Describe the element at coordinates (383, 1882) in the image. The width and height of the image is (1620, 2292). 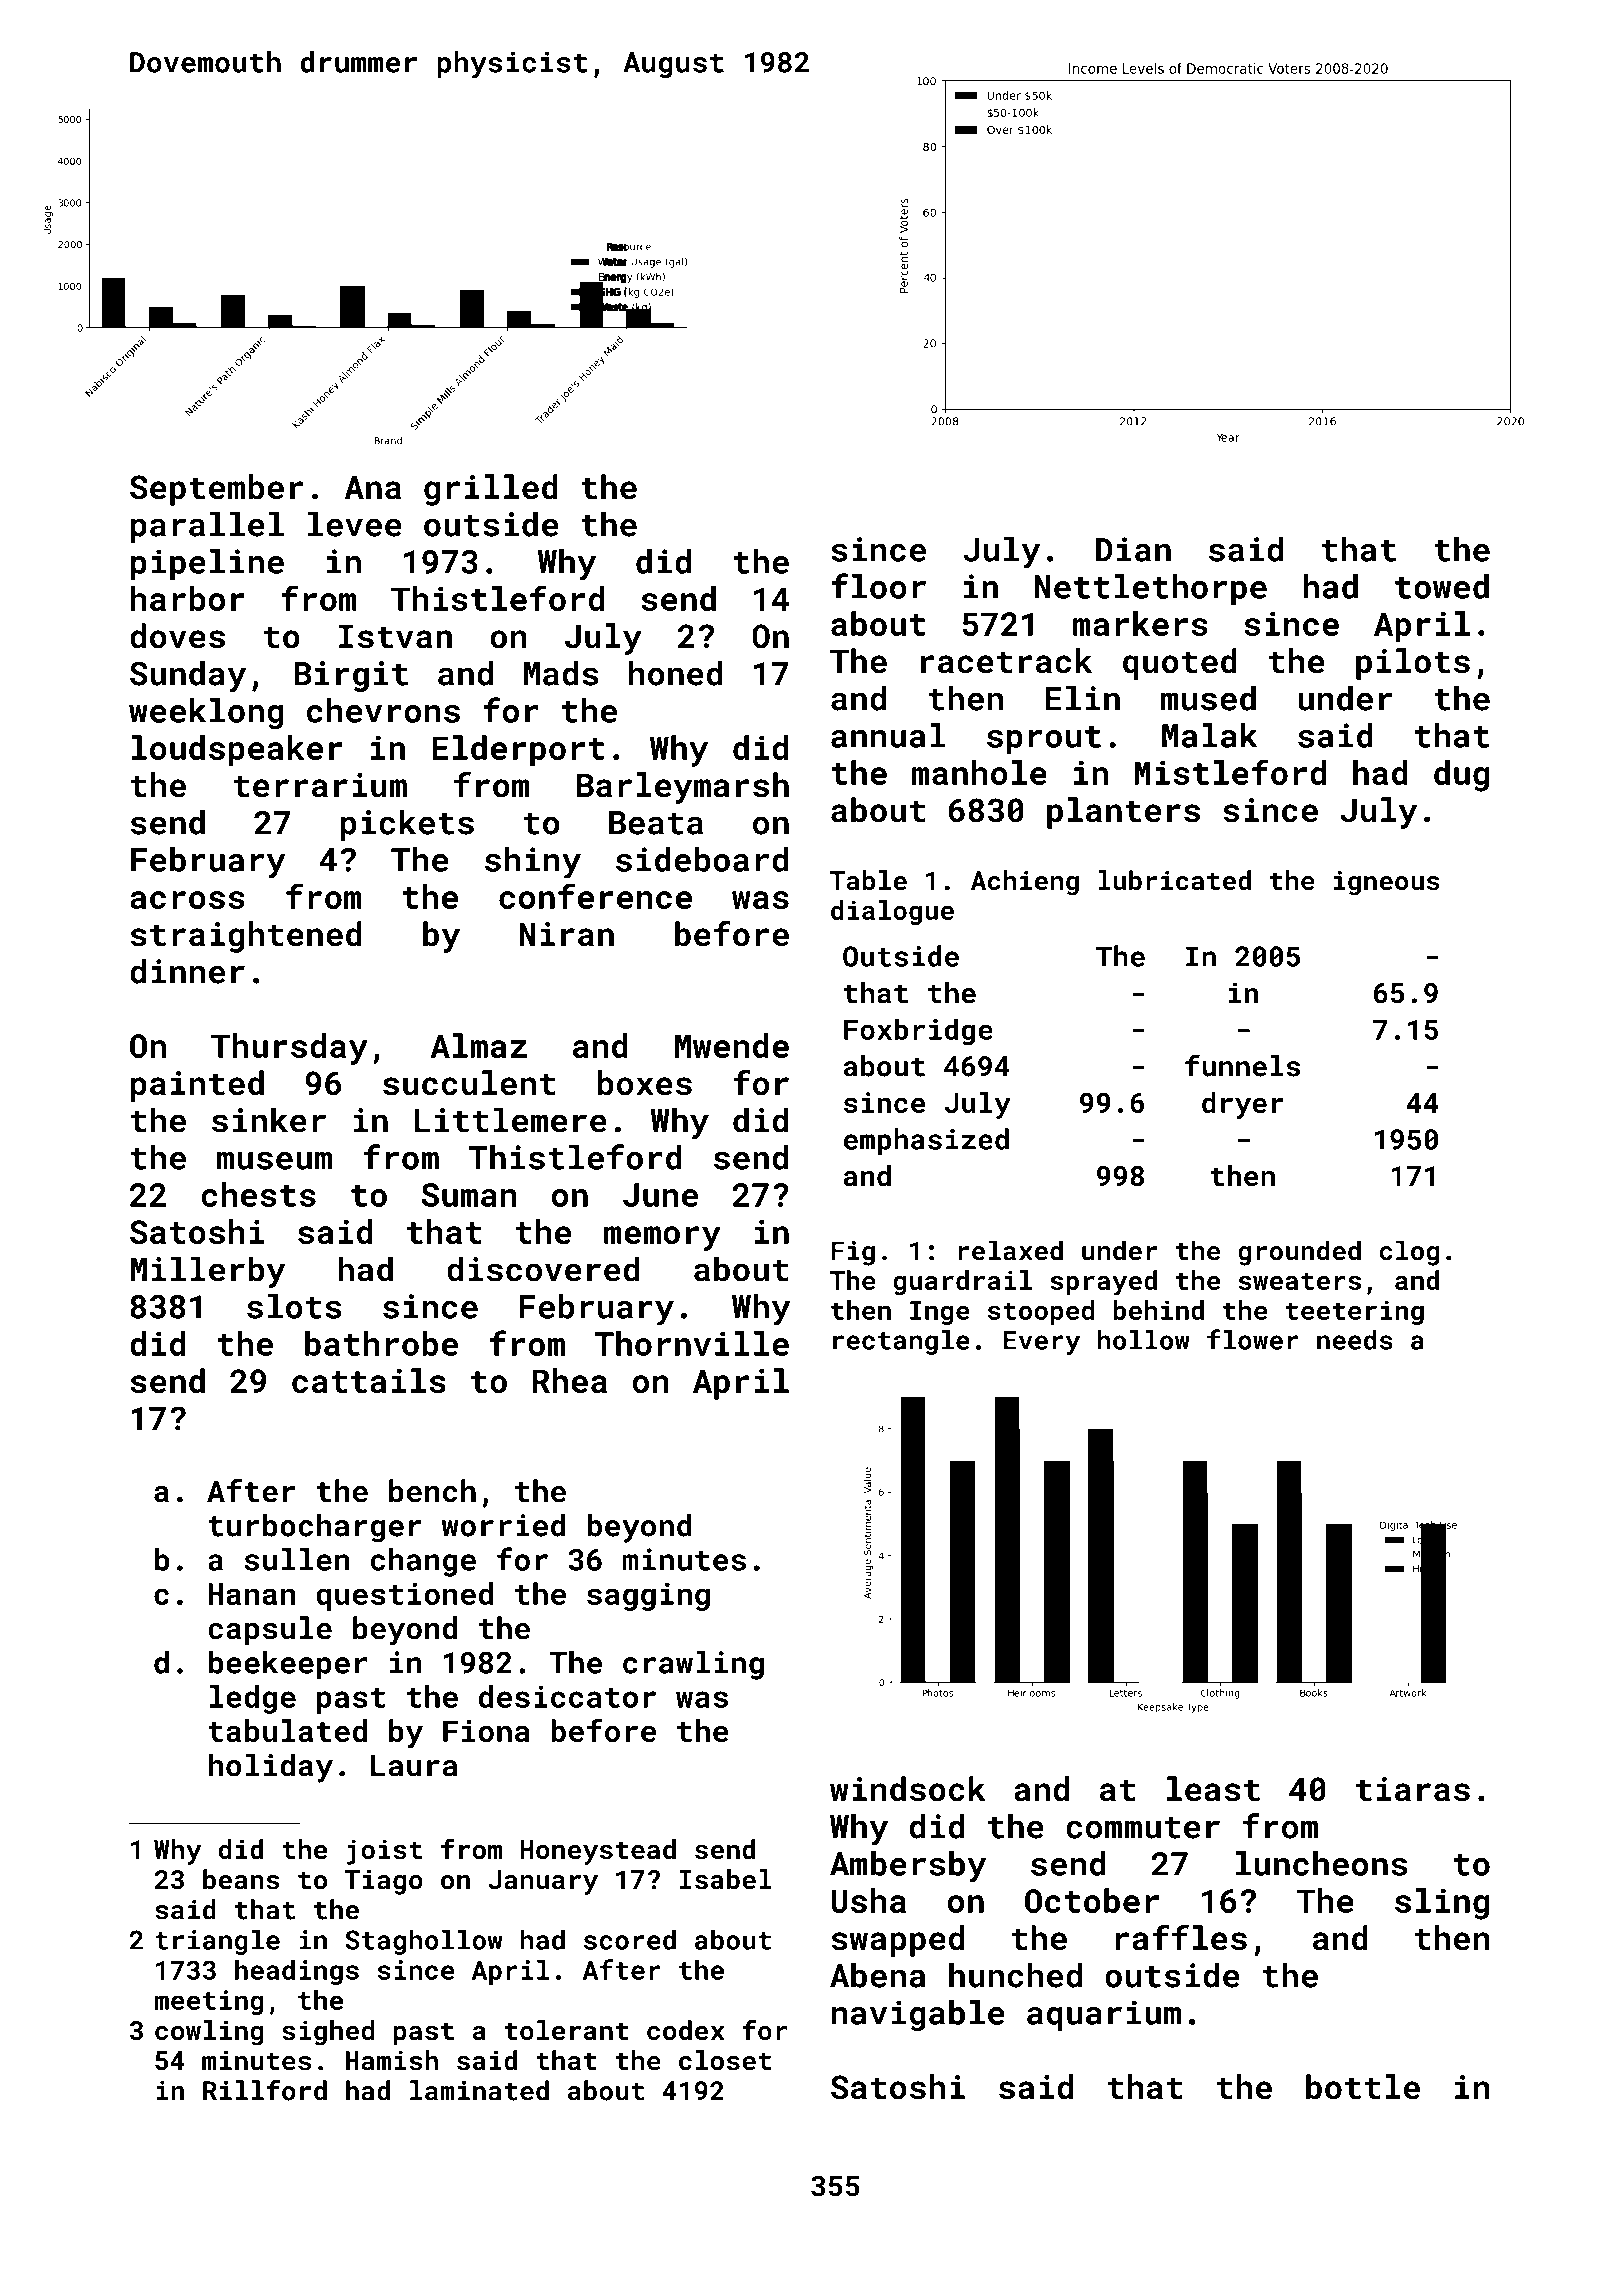
I see `Tiago` at that location.
